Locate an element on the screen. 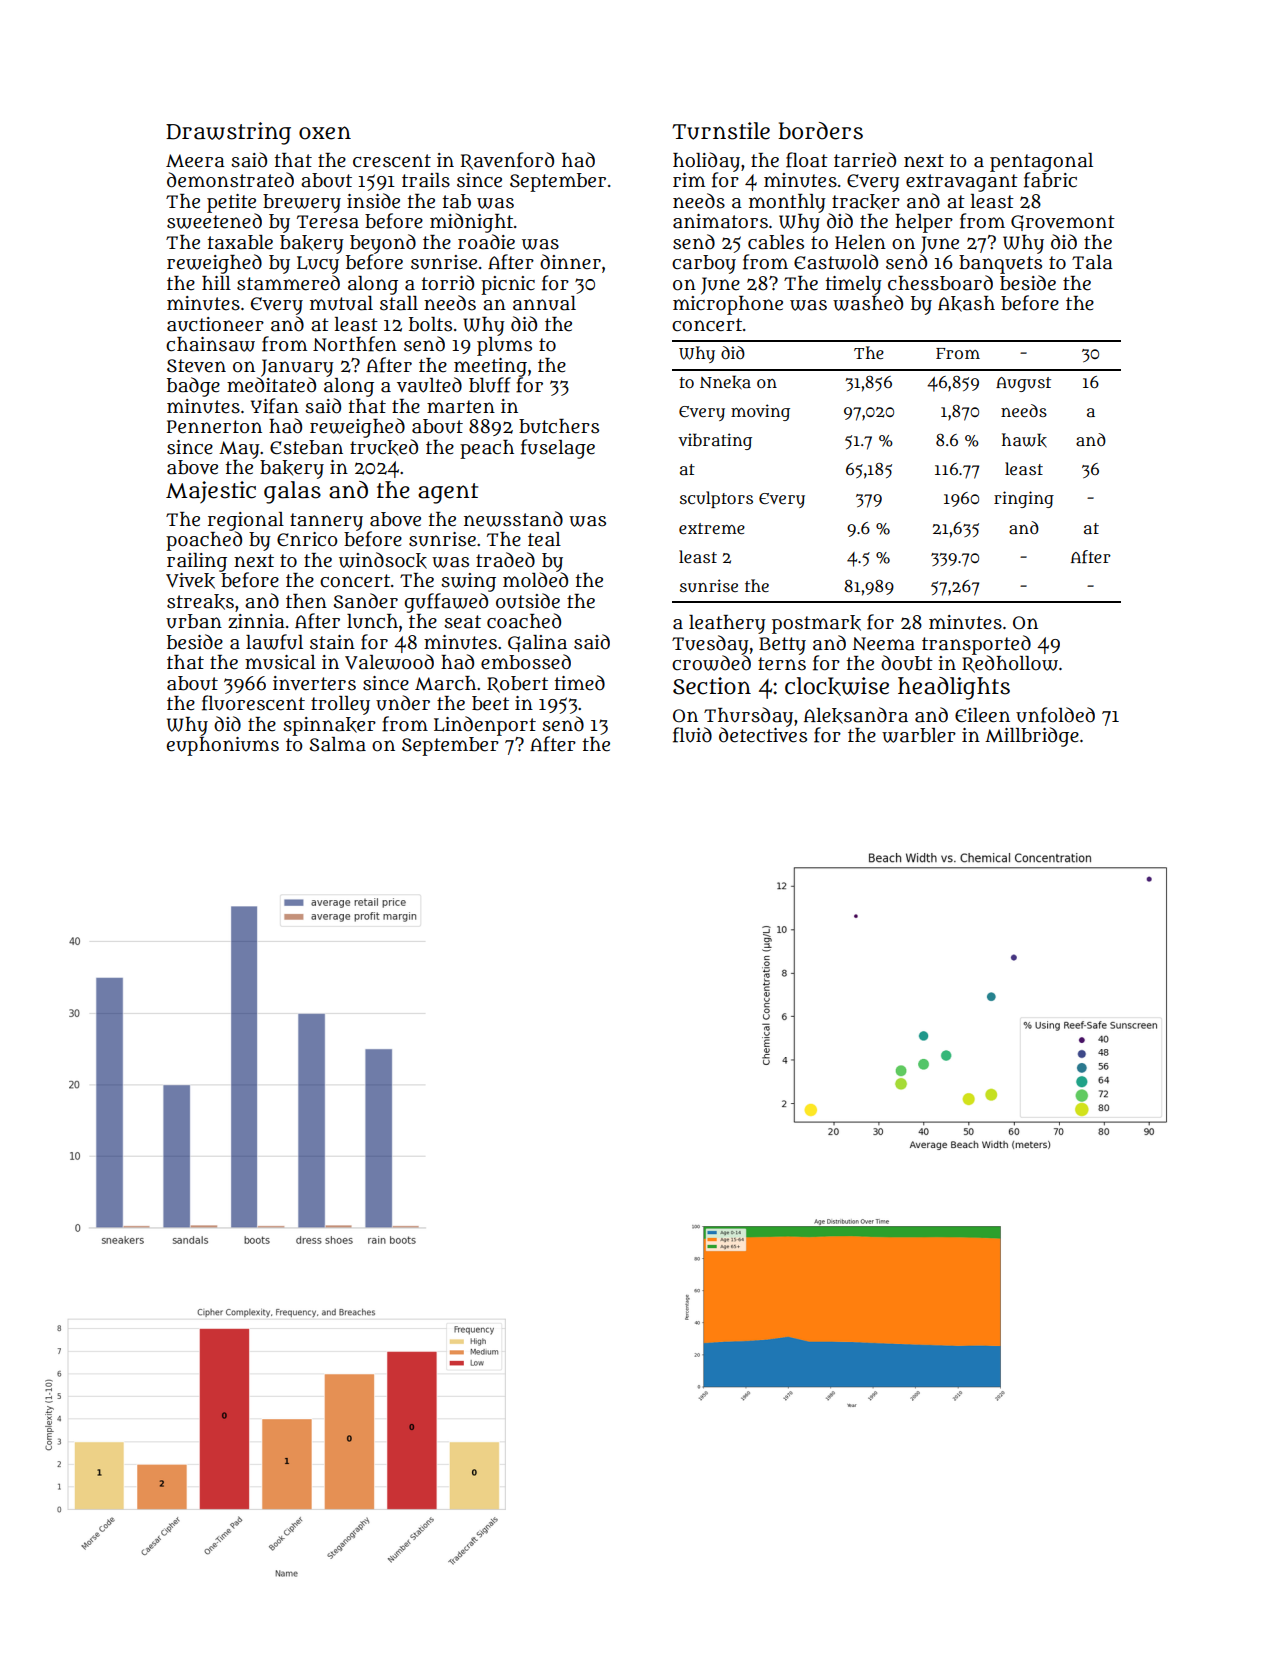 Image resolution: width=1287 pixels, height=1665 pixels. borders is located at coordinates (820, 131).
